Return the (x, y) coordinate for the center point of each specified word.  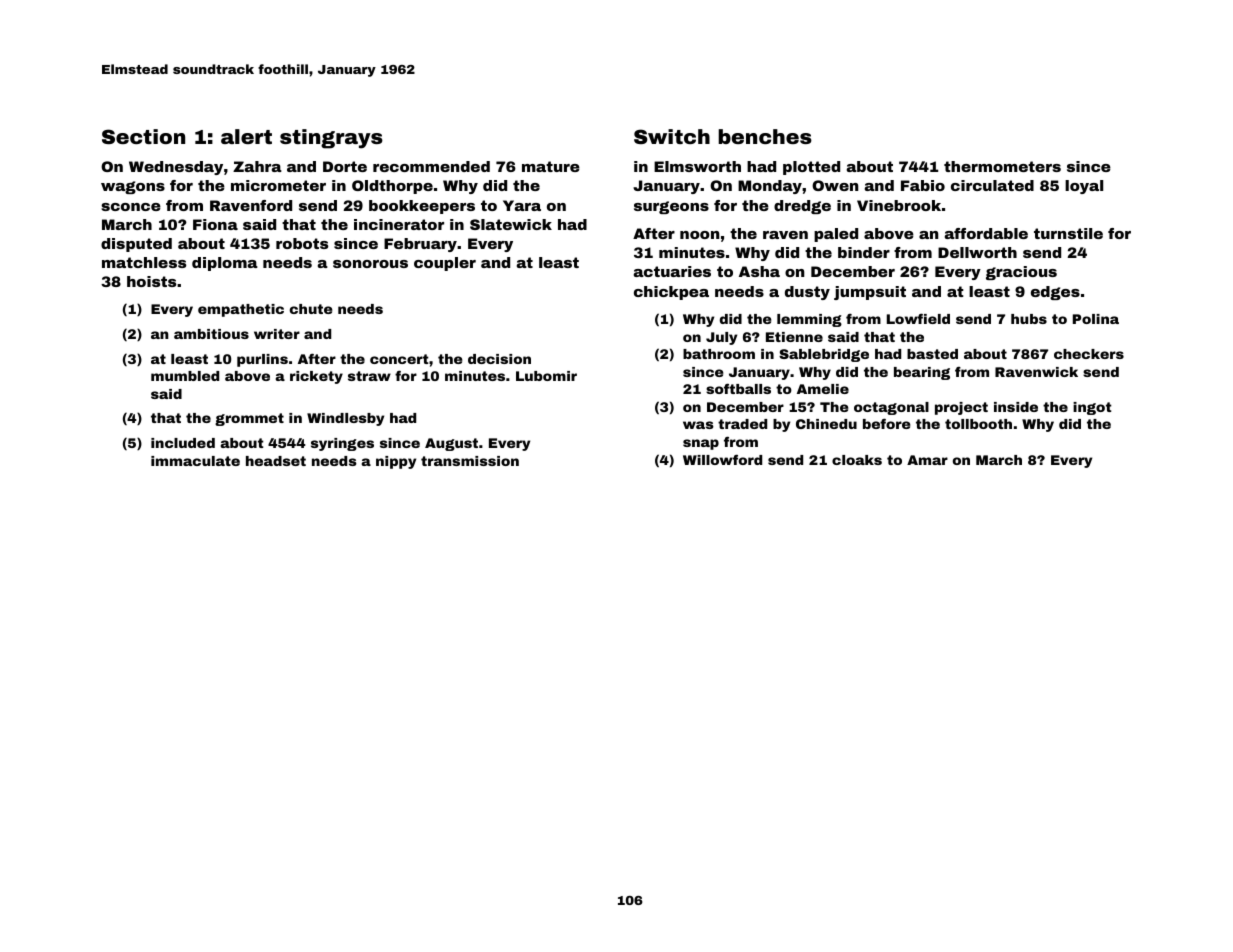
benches (765, 136)
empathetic (241, 310)
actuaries (672, 271)
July (721, 338)
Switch (672, 136)
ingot (1092, 408)
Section (143, 136)
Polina (1096, 319)
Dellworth (977, 252)
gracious (1021, 273)
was (698, 425)
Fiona (215, 224)
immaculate (195, 461)
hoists (151, 281)
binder (864, 252)
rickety (316, 377)
